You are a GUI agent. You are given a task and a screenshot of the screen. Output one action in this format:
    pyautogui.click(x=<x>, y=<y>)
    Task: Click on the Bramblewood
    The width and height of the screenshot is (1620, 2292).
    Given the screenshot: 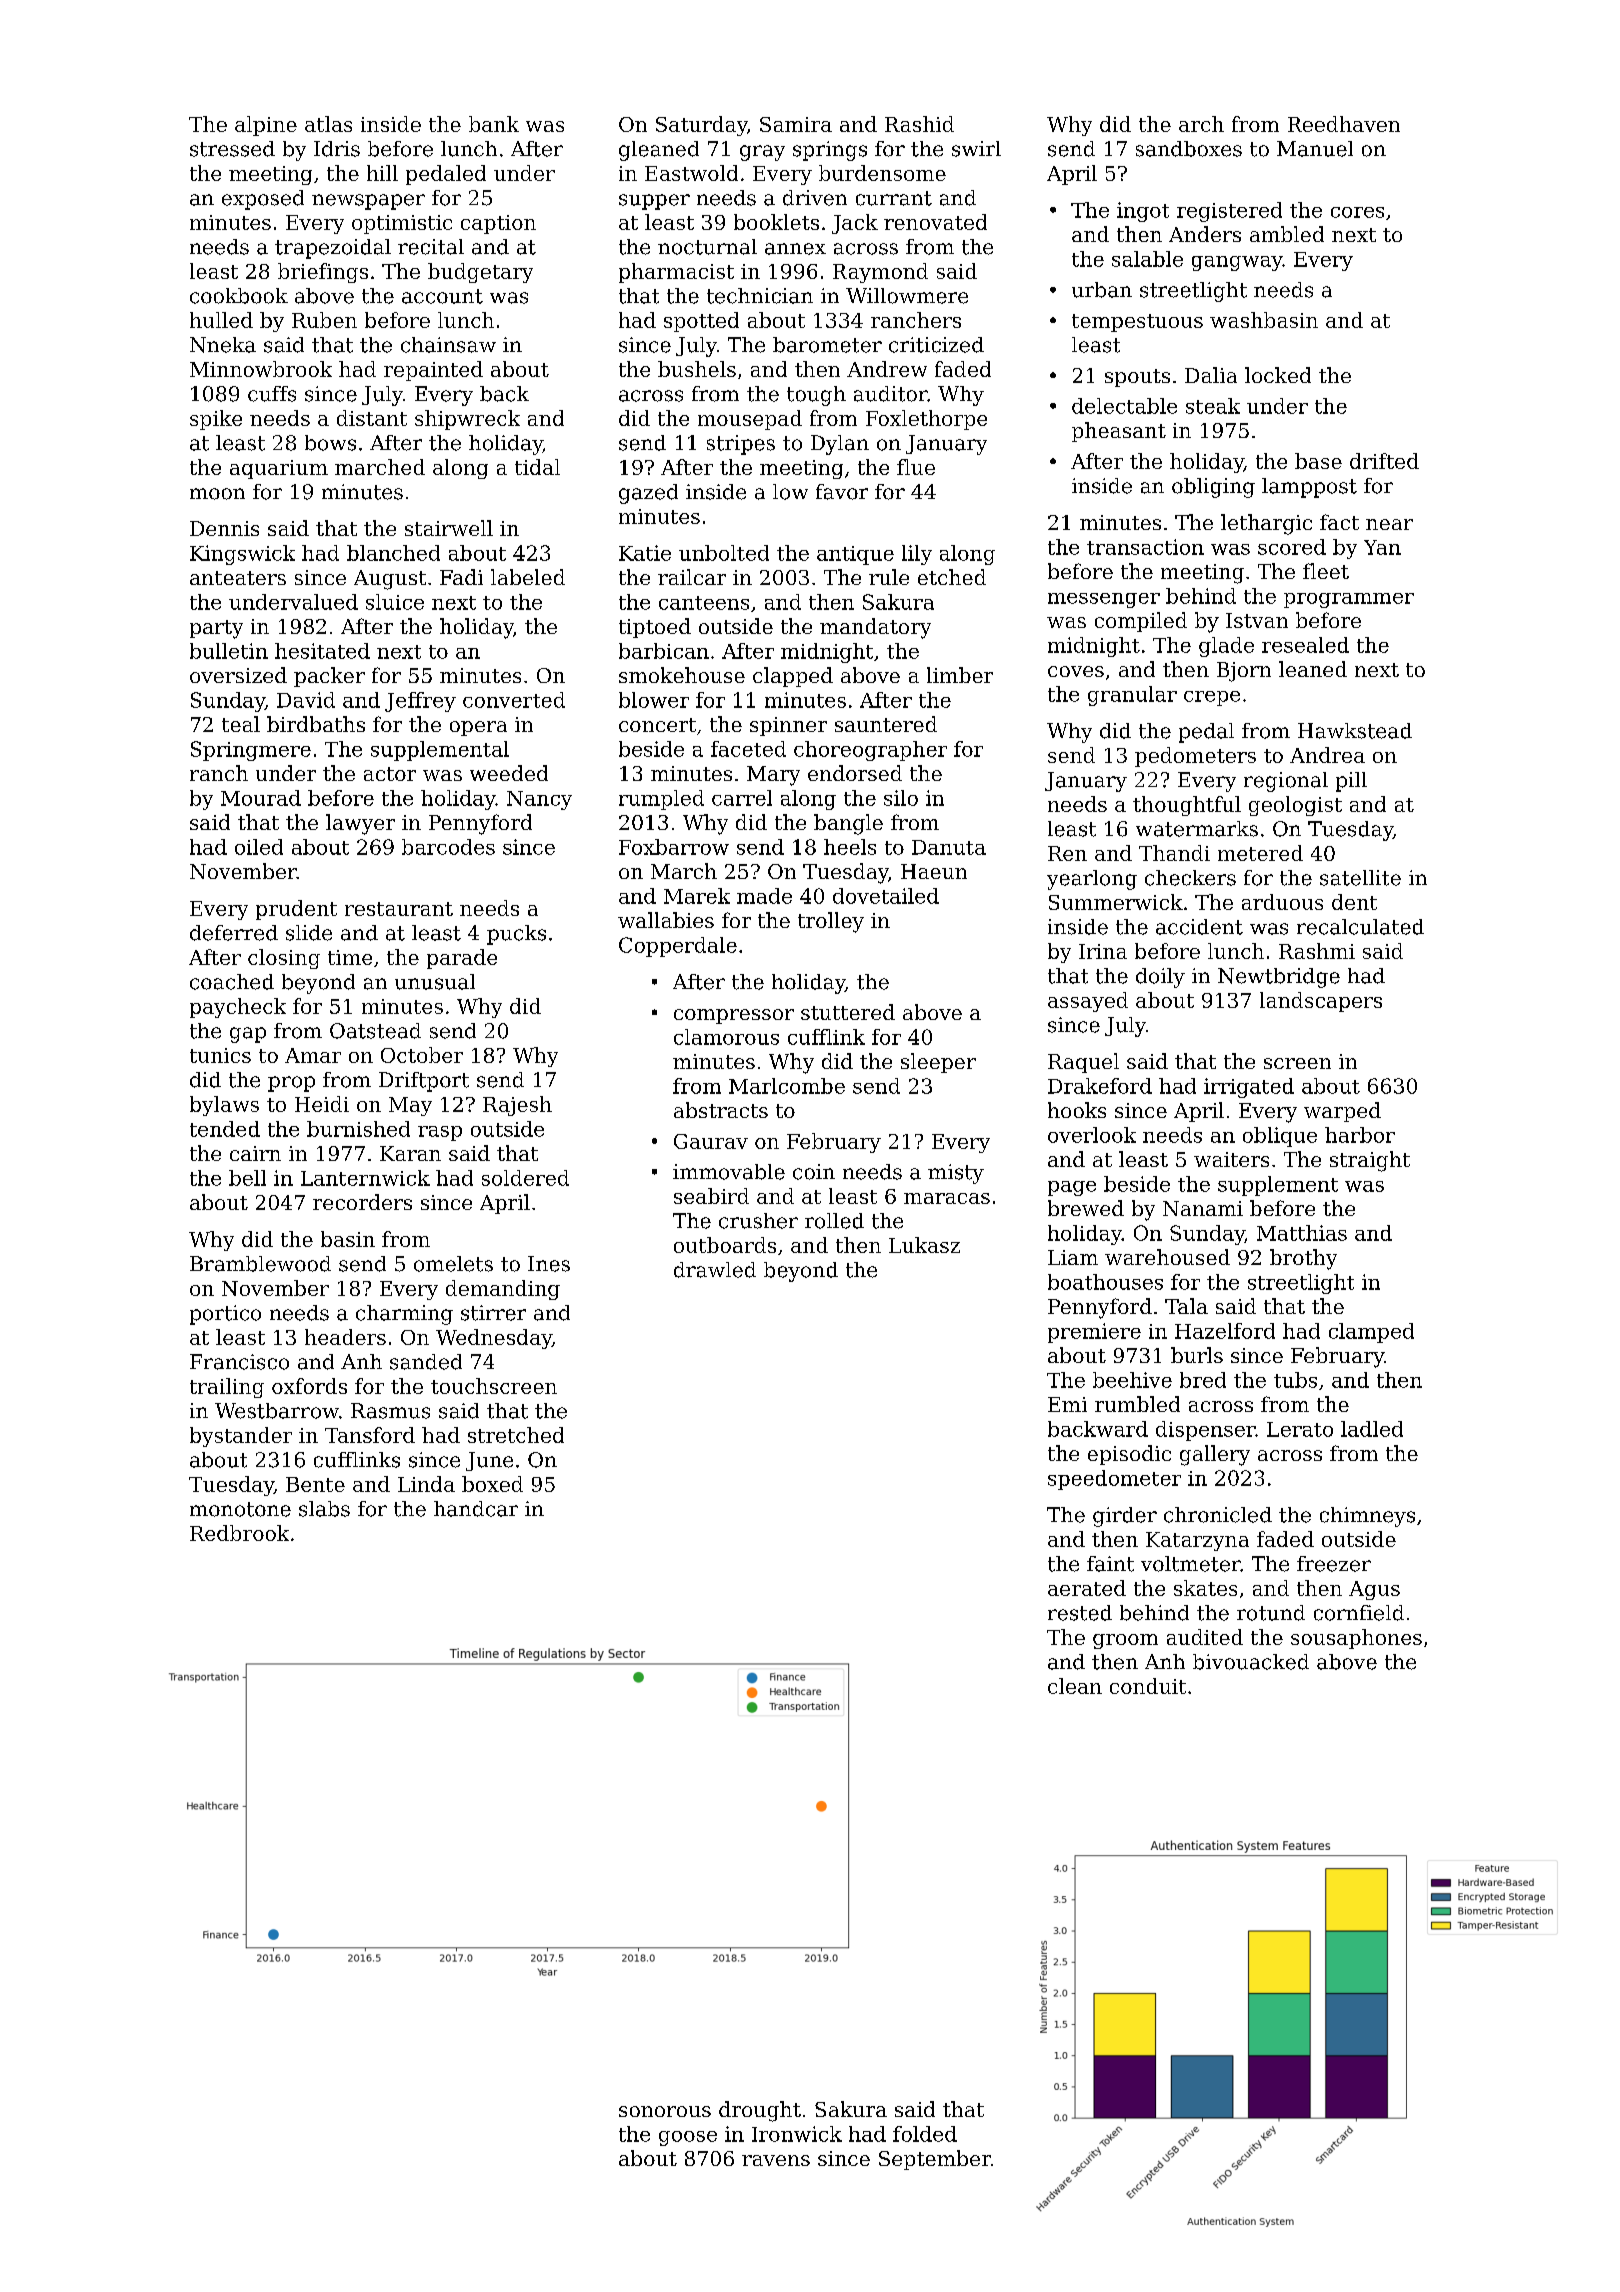 What is the action you would take?
    pyautogui.click(x=260, y=1264)
